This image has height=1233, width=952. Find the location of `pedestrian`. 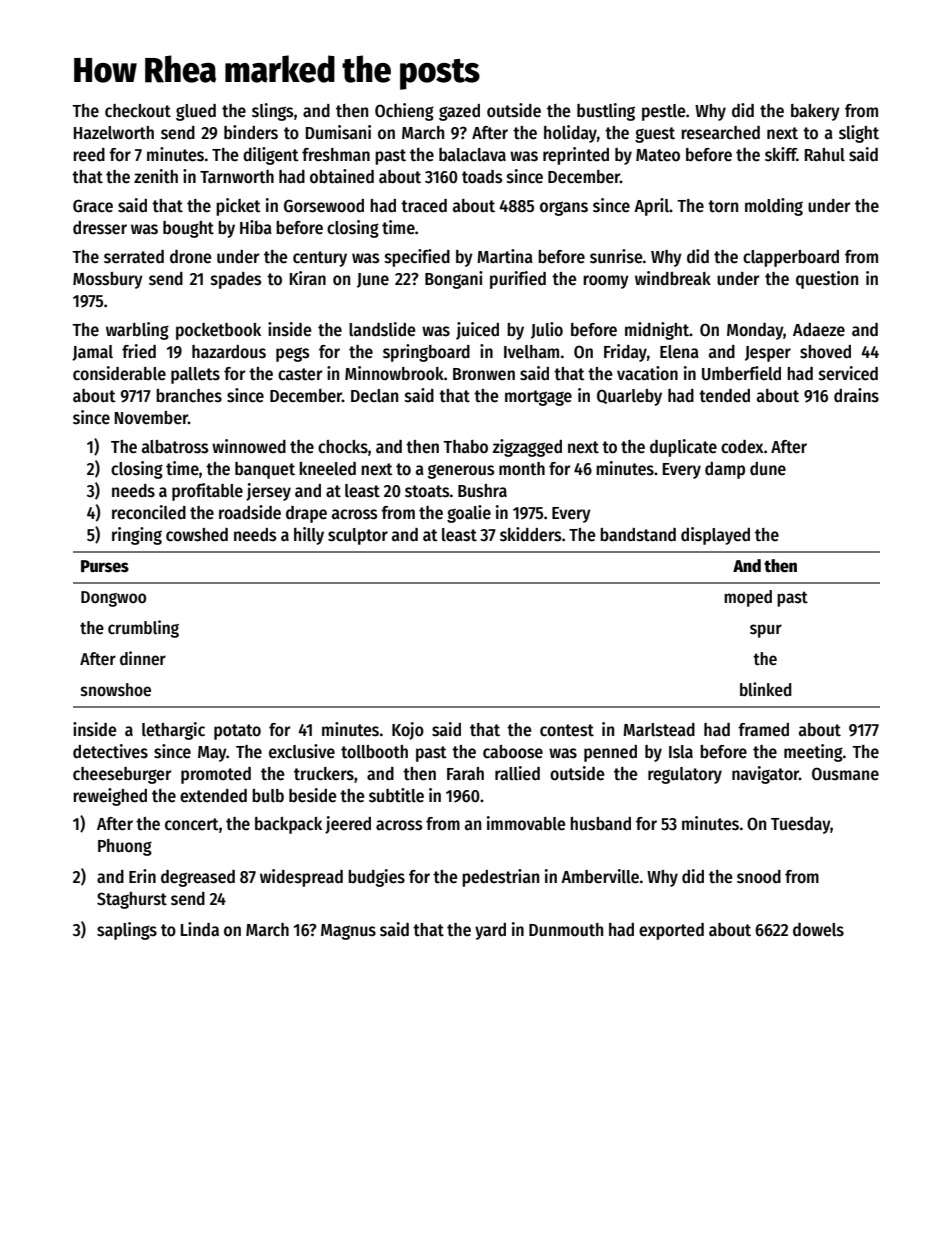

pedestrian is located at coordinates (500, 878).
